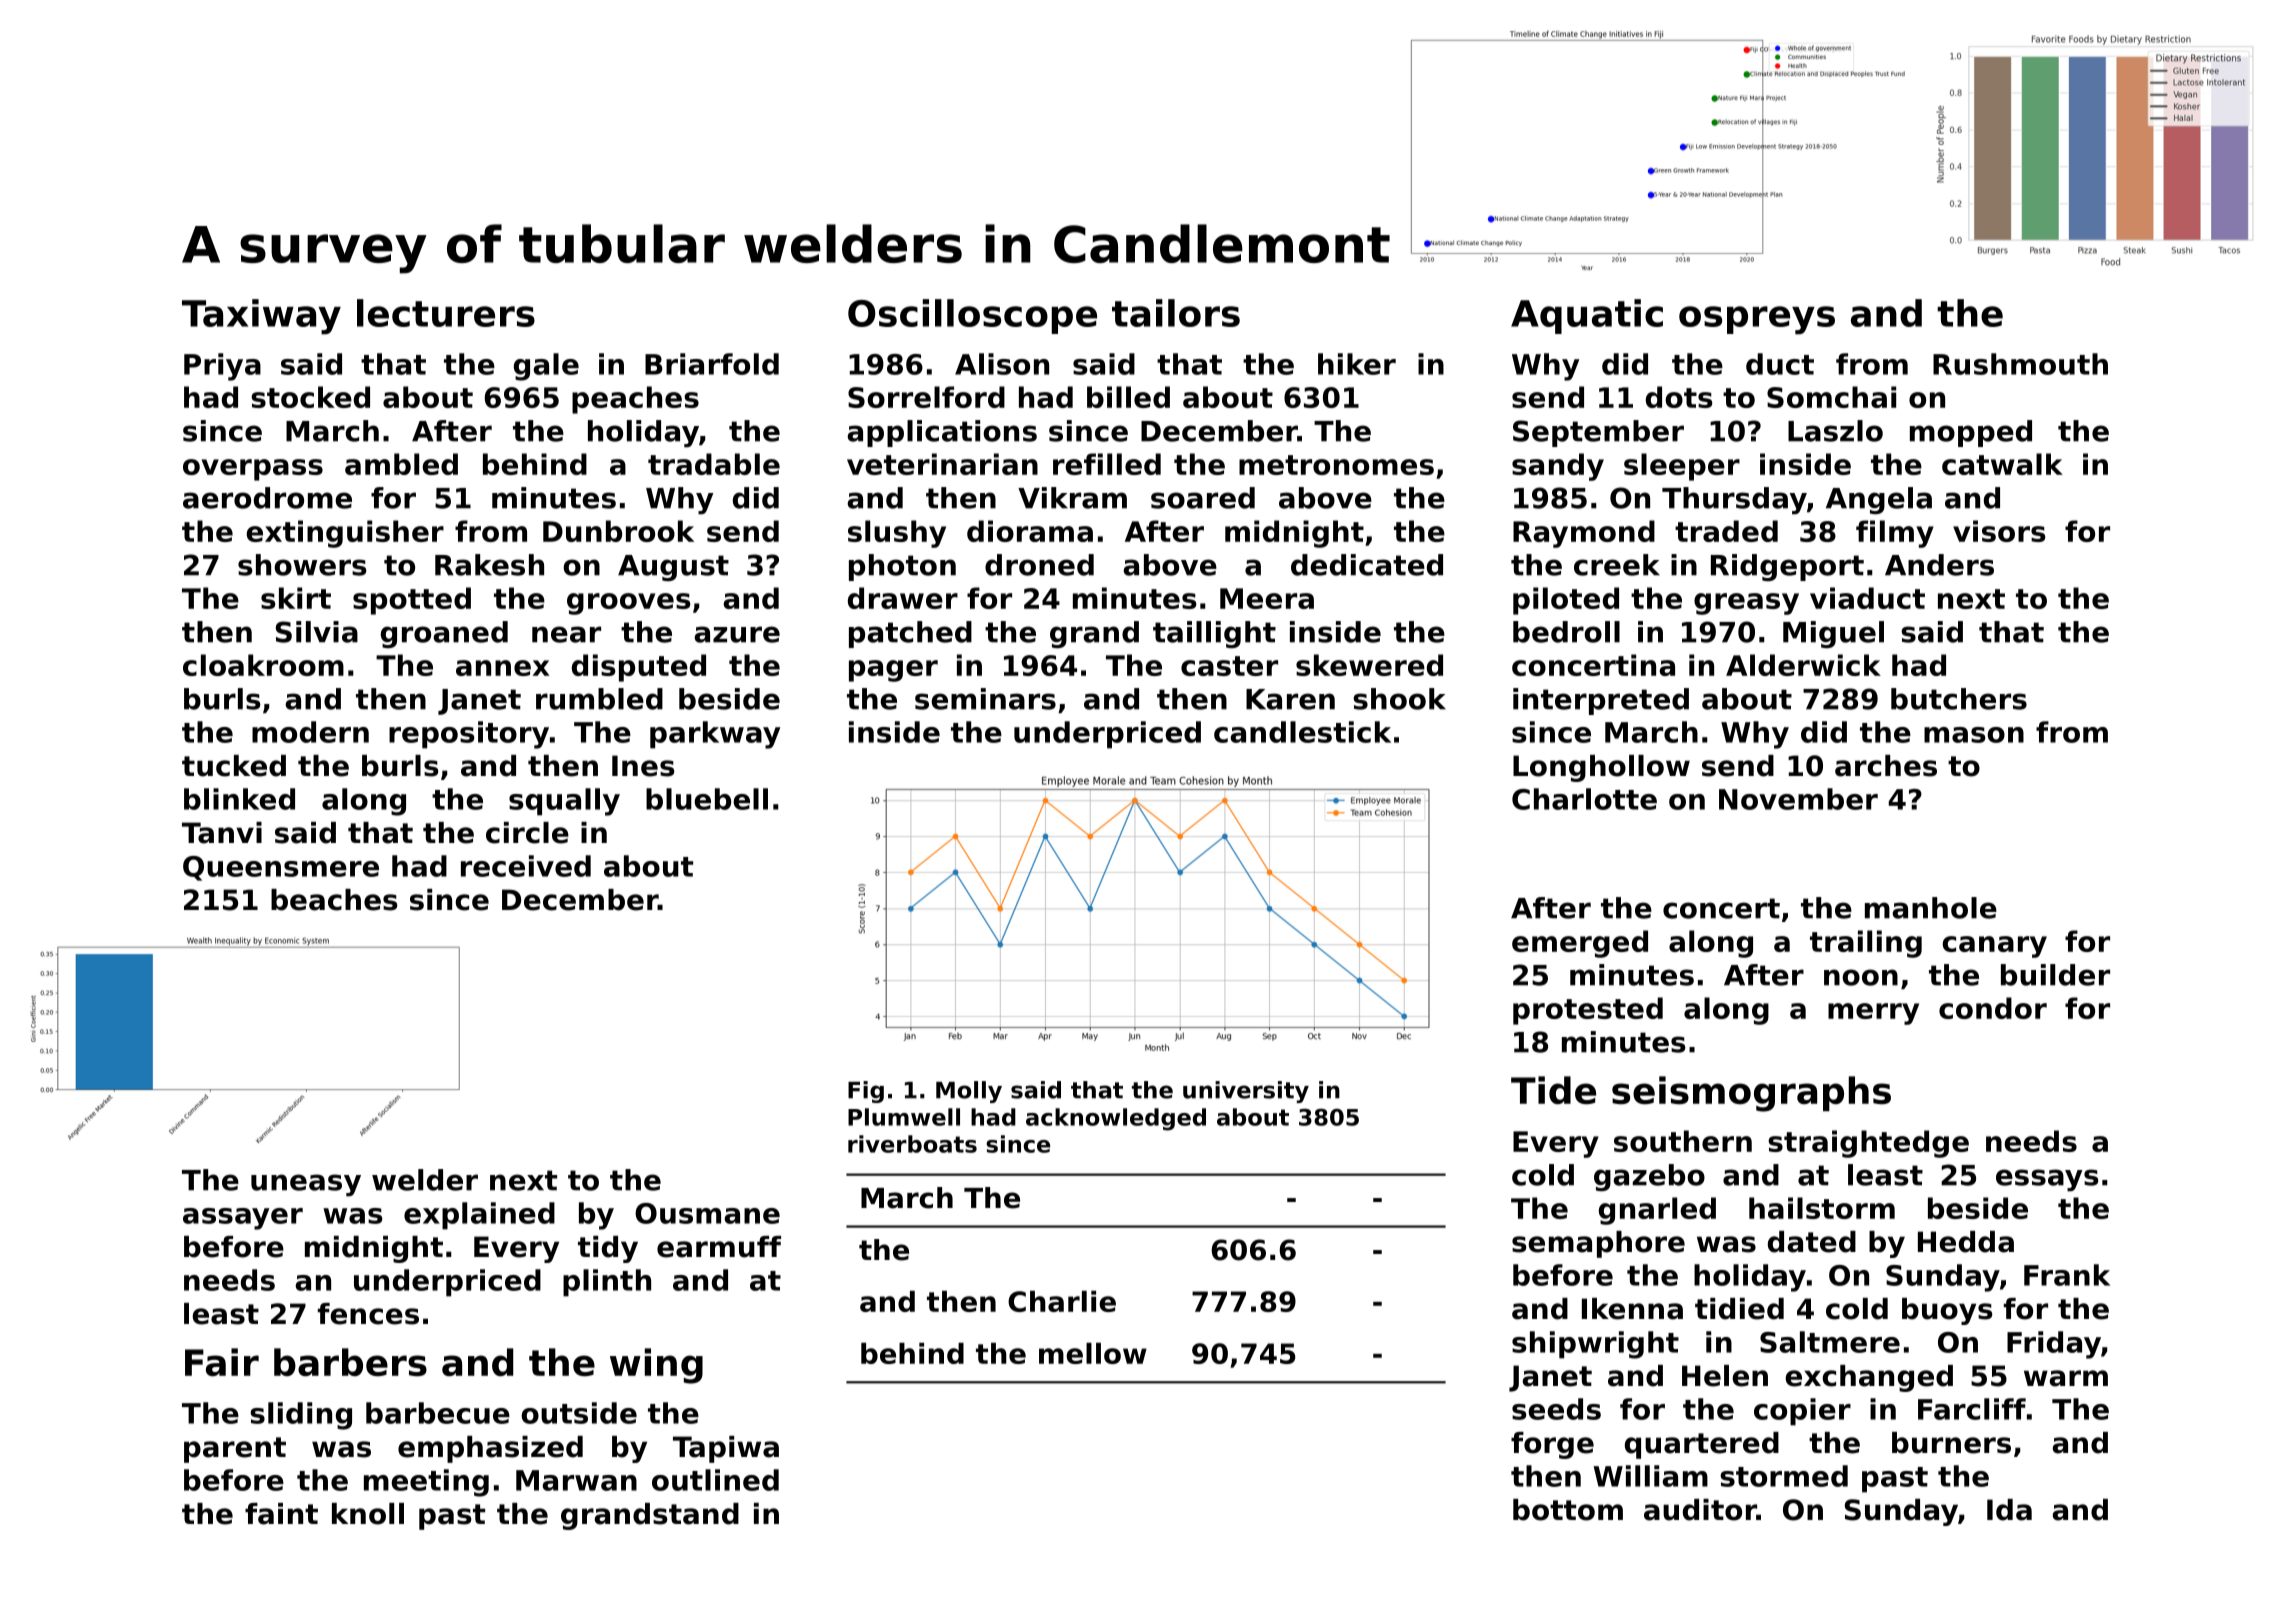  I want to click on filmy, so click(1895, 534).
